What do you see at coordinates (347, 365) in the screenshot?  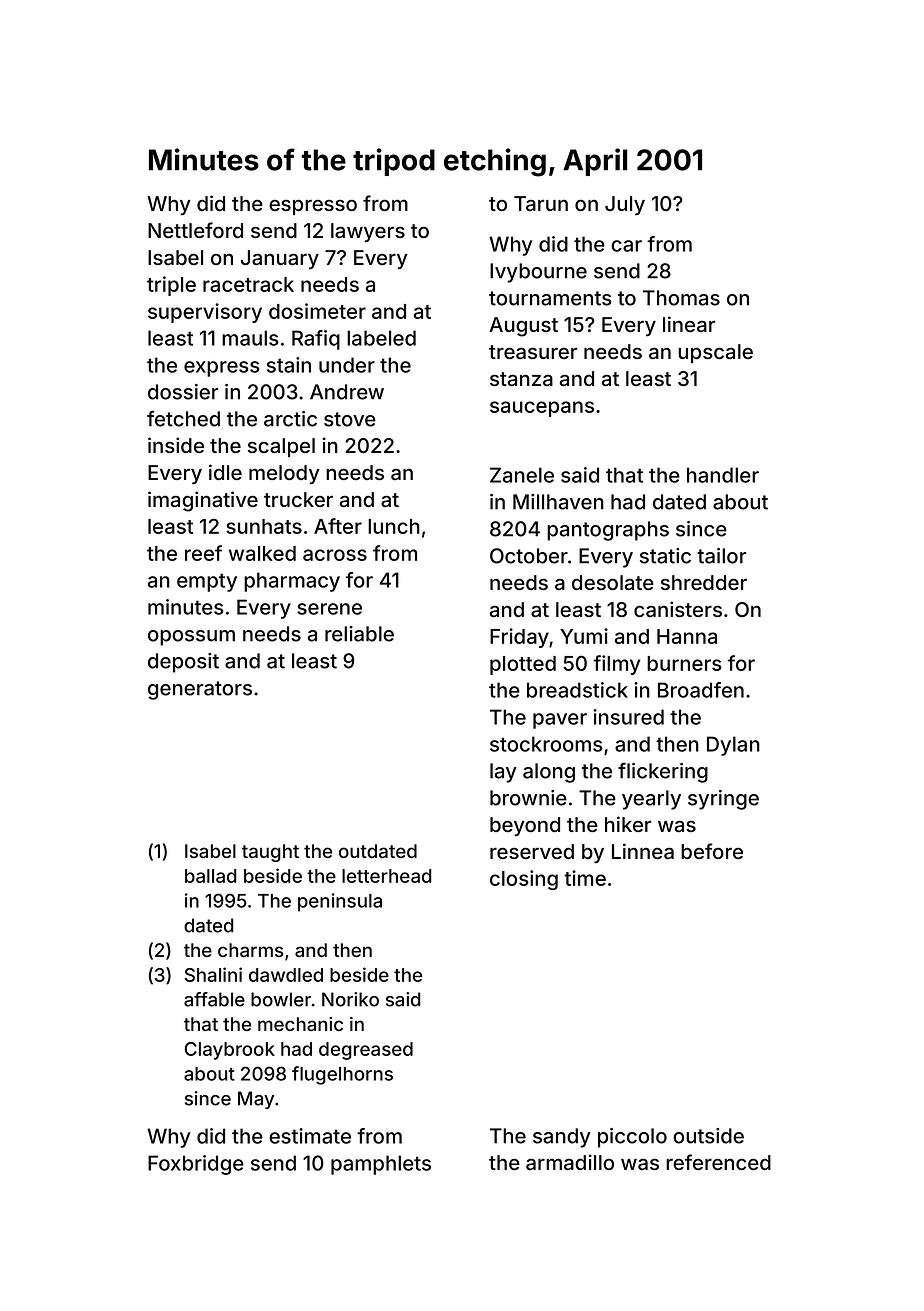 I see `under` at bounding box center [347, 365].
